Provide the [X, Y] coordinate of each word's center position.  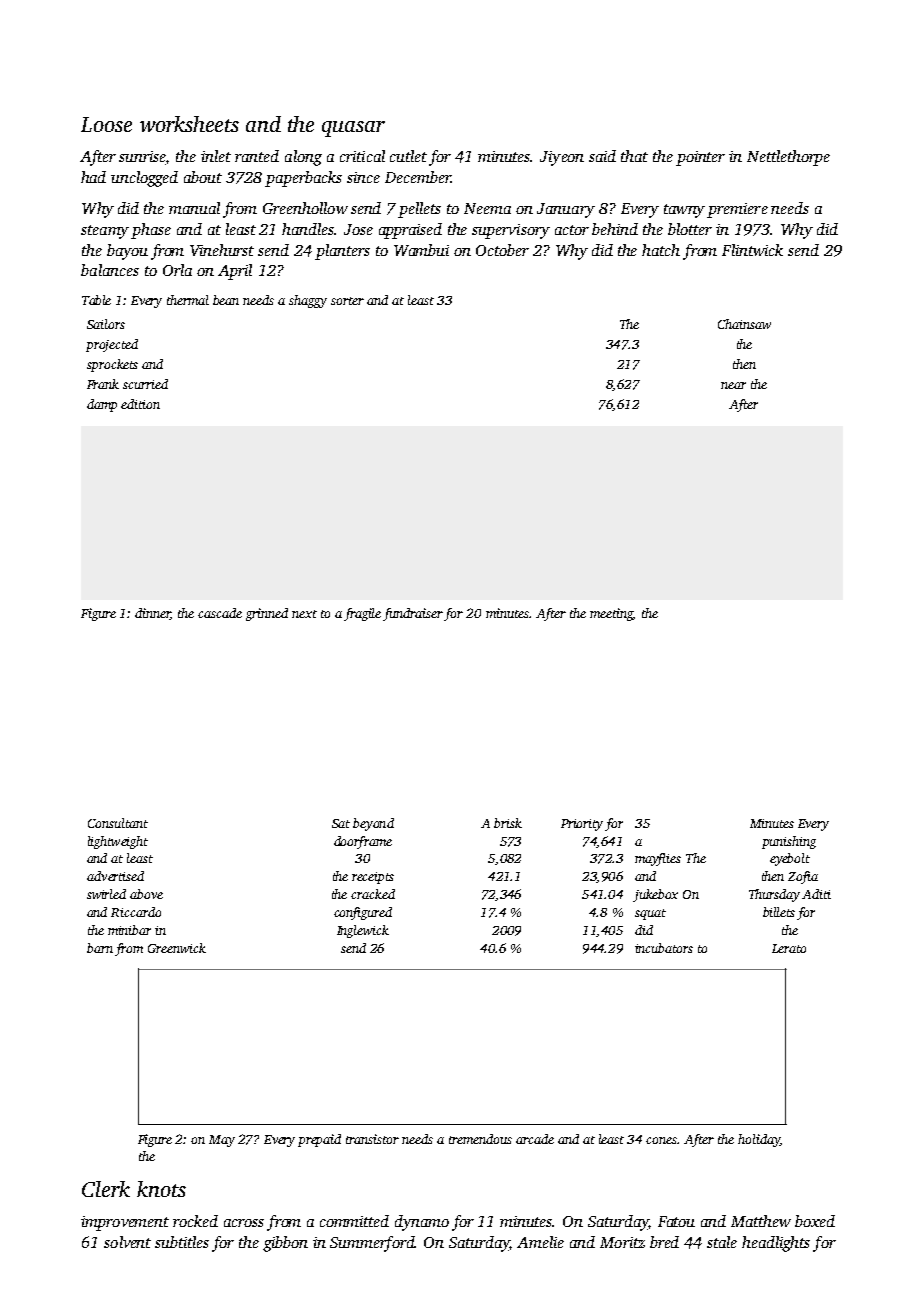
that [634, 156]
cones [662, 1140]
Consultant [118, 823]
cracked [373, 894]
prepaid [319, 1140]
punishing [789, 842]
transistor [372, 1139]
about [203, 177]
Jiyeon [562, 158]
